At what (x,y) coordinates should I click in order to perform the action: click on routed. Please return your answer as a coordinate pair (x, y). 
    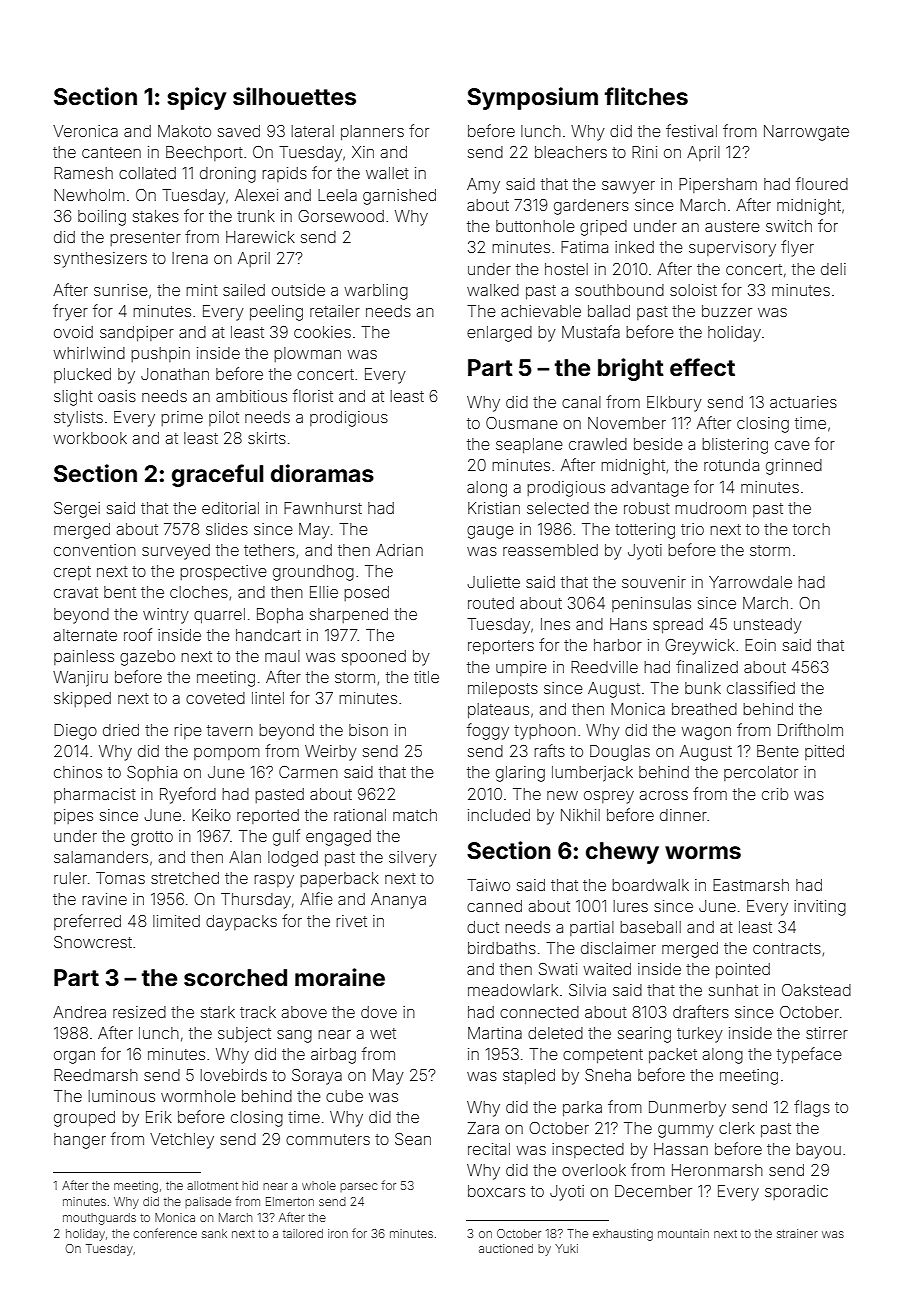
    Looking at the image, I should click on (491, 603).
